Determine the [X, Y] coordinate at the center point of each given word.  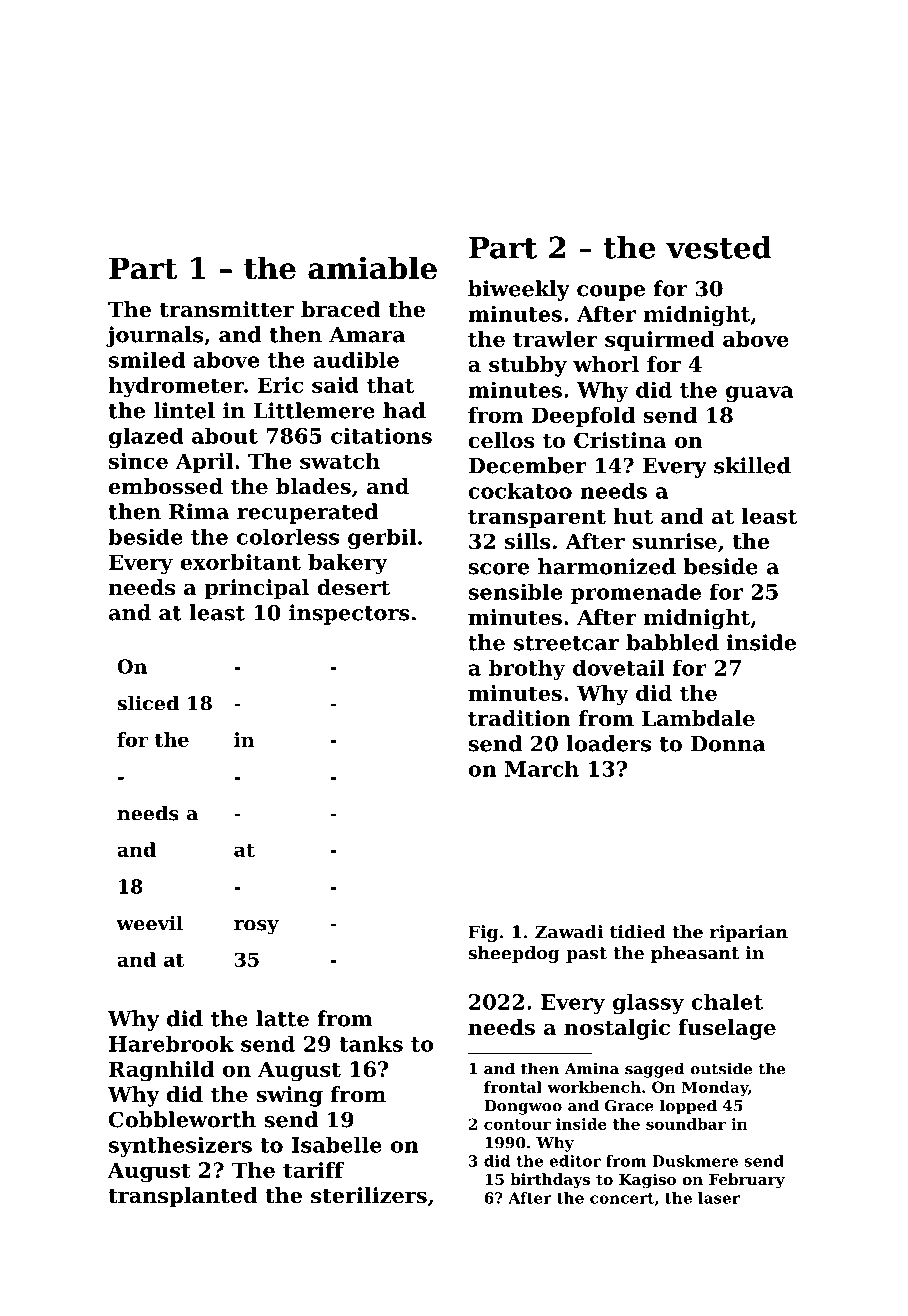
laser [719, 1198]
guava [759, 394]
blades [313, 486]
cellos [501, 440]
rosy [256, 927]
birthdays [550, 1181]
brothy [527, 669]
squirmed [660, 341]
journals [154, 336]
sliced [148, 703]
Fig [483, 933]
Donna [728, 744]
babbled [672, 642]
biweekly [519, 290]
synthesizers [180, 1147]
